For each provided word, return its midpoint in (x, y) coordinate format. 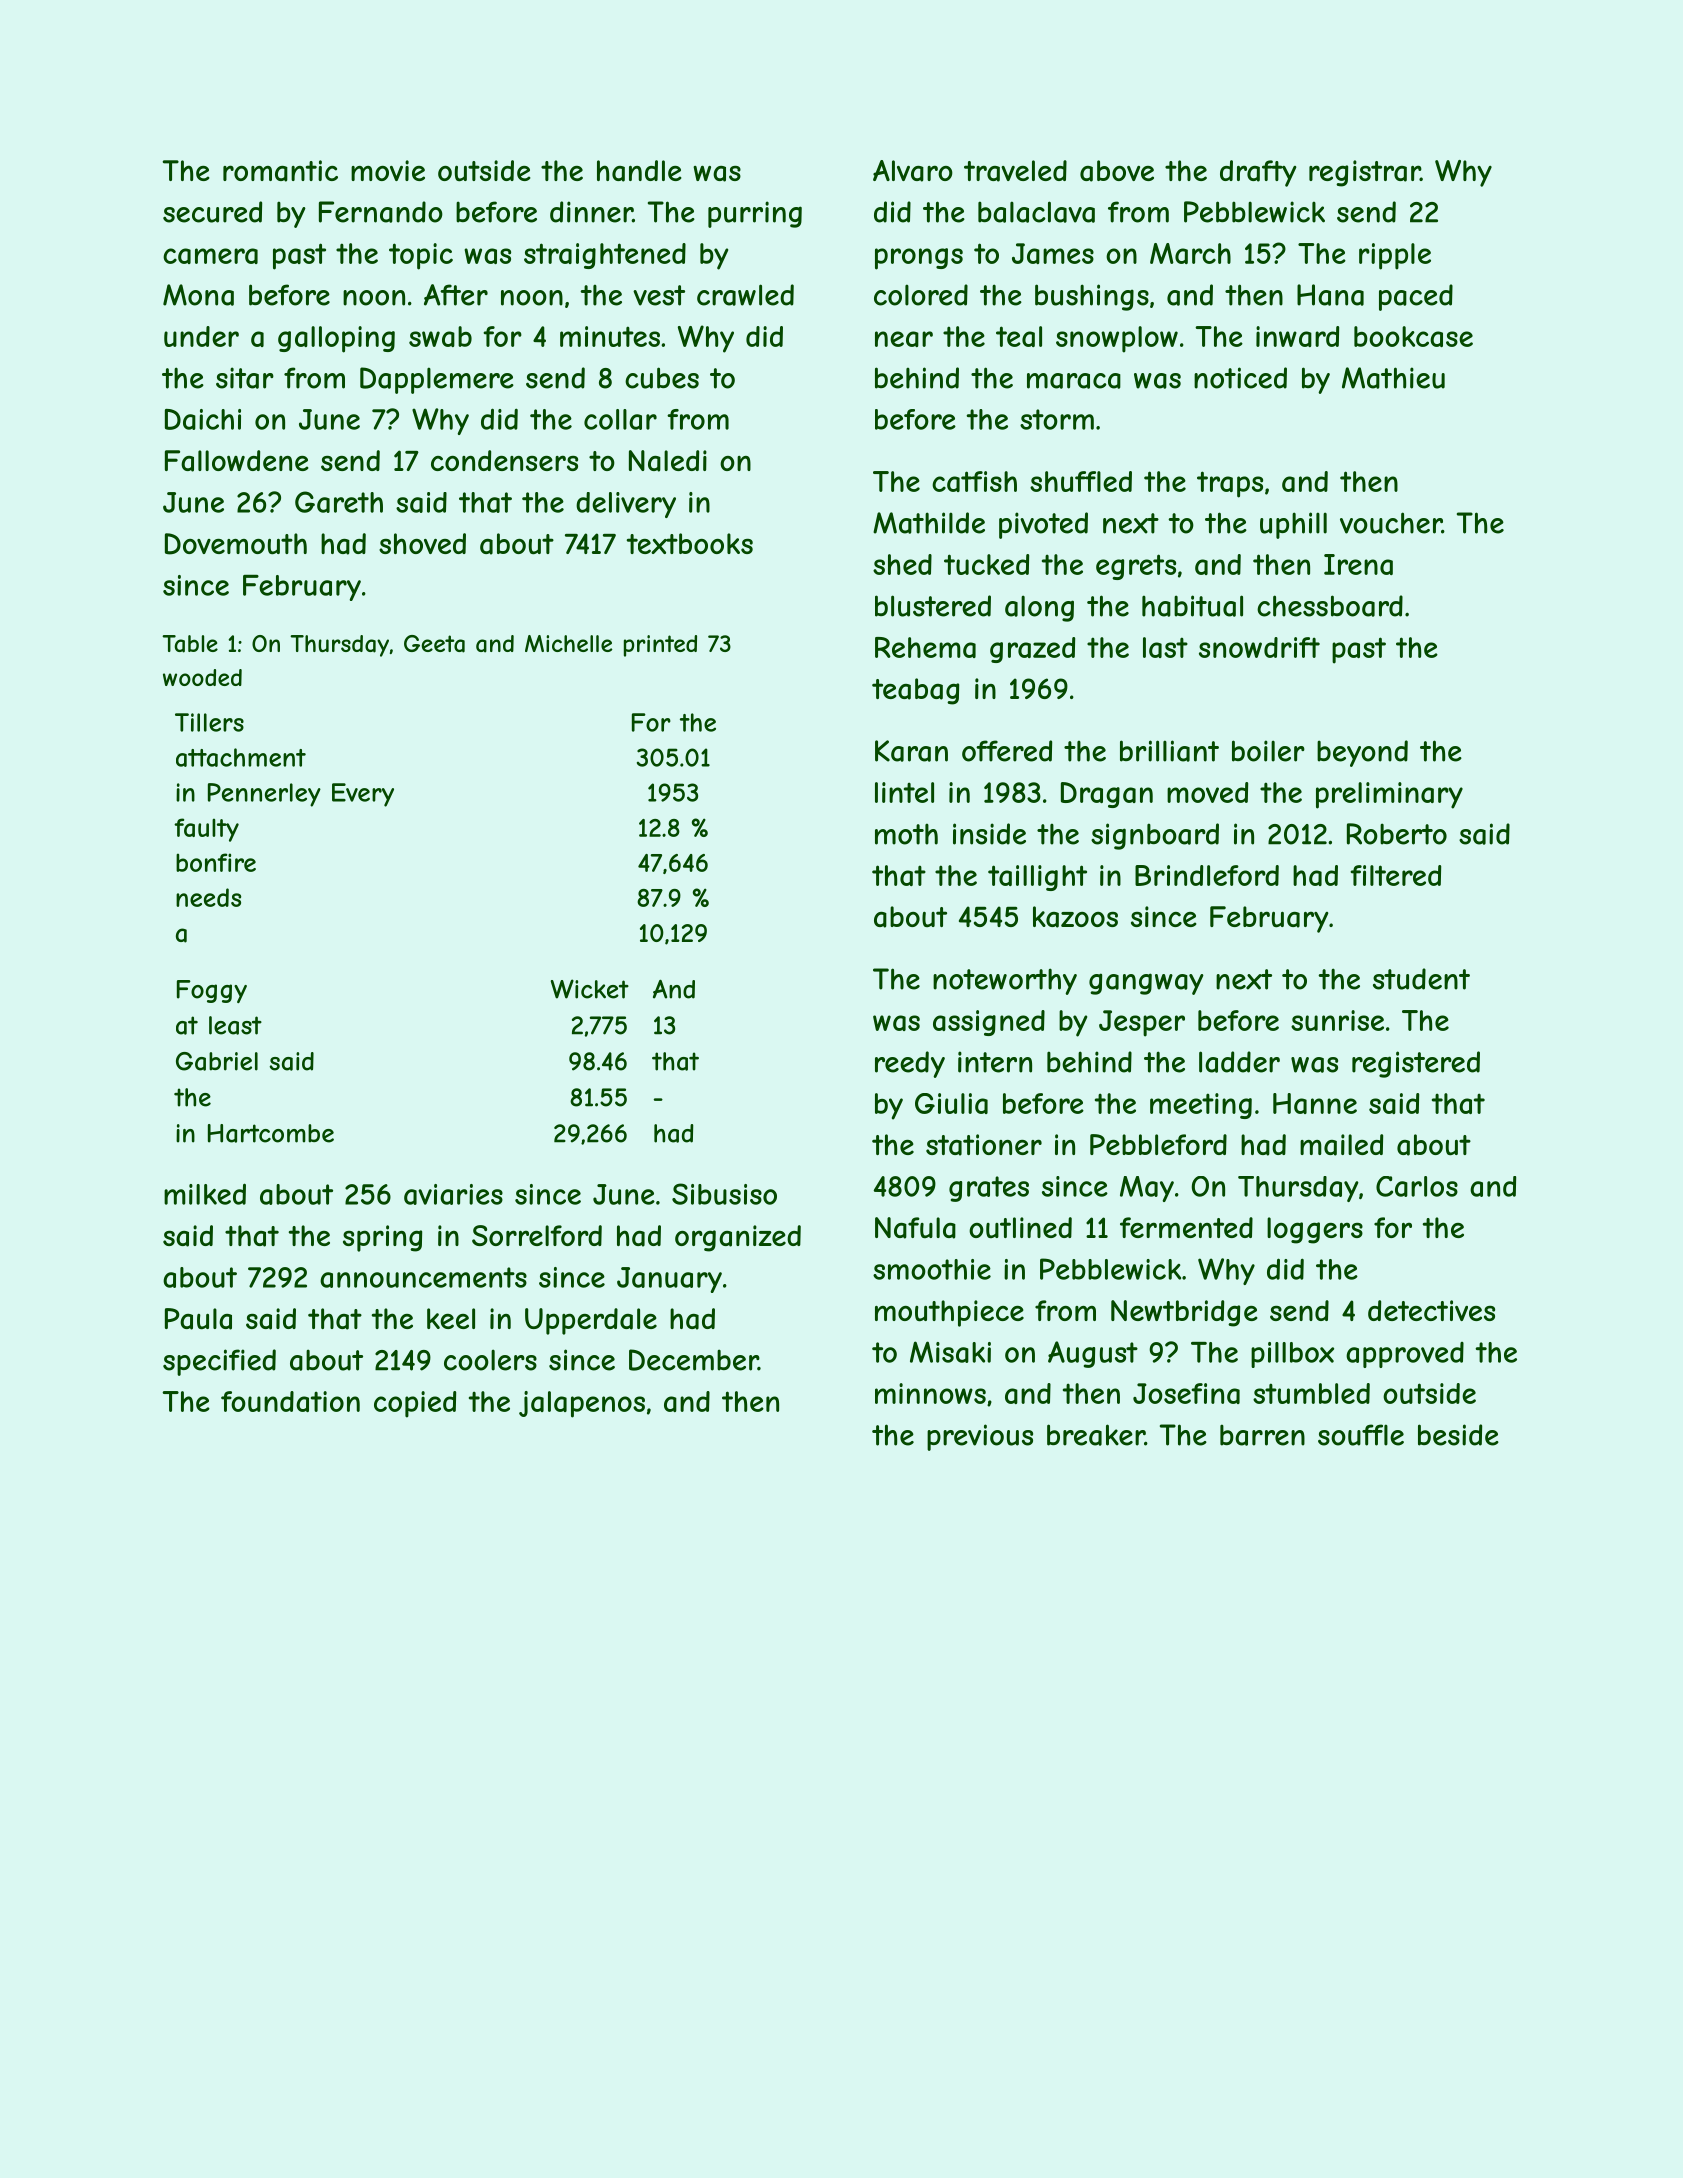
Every (363, 795)
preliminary (1389, 795)
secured (212, 212)
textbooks (690, 543)
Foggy (212, 991)
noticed (1240, 378)
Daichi (203, 419)
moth (906, 834)
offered (1007, 751)
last (1165, 647)
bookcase (1413, 336)
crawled (745, 295)
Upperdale (591, 1321)
